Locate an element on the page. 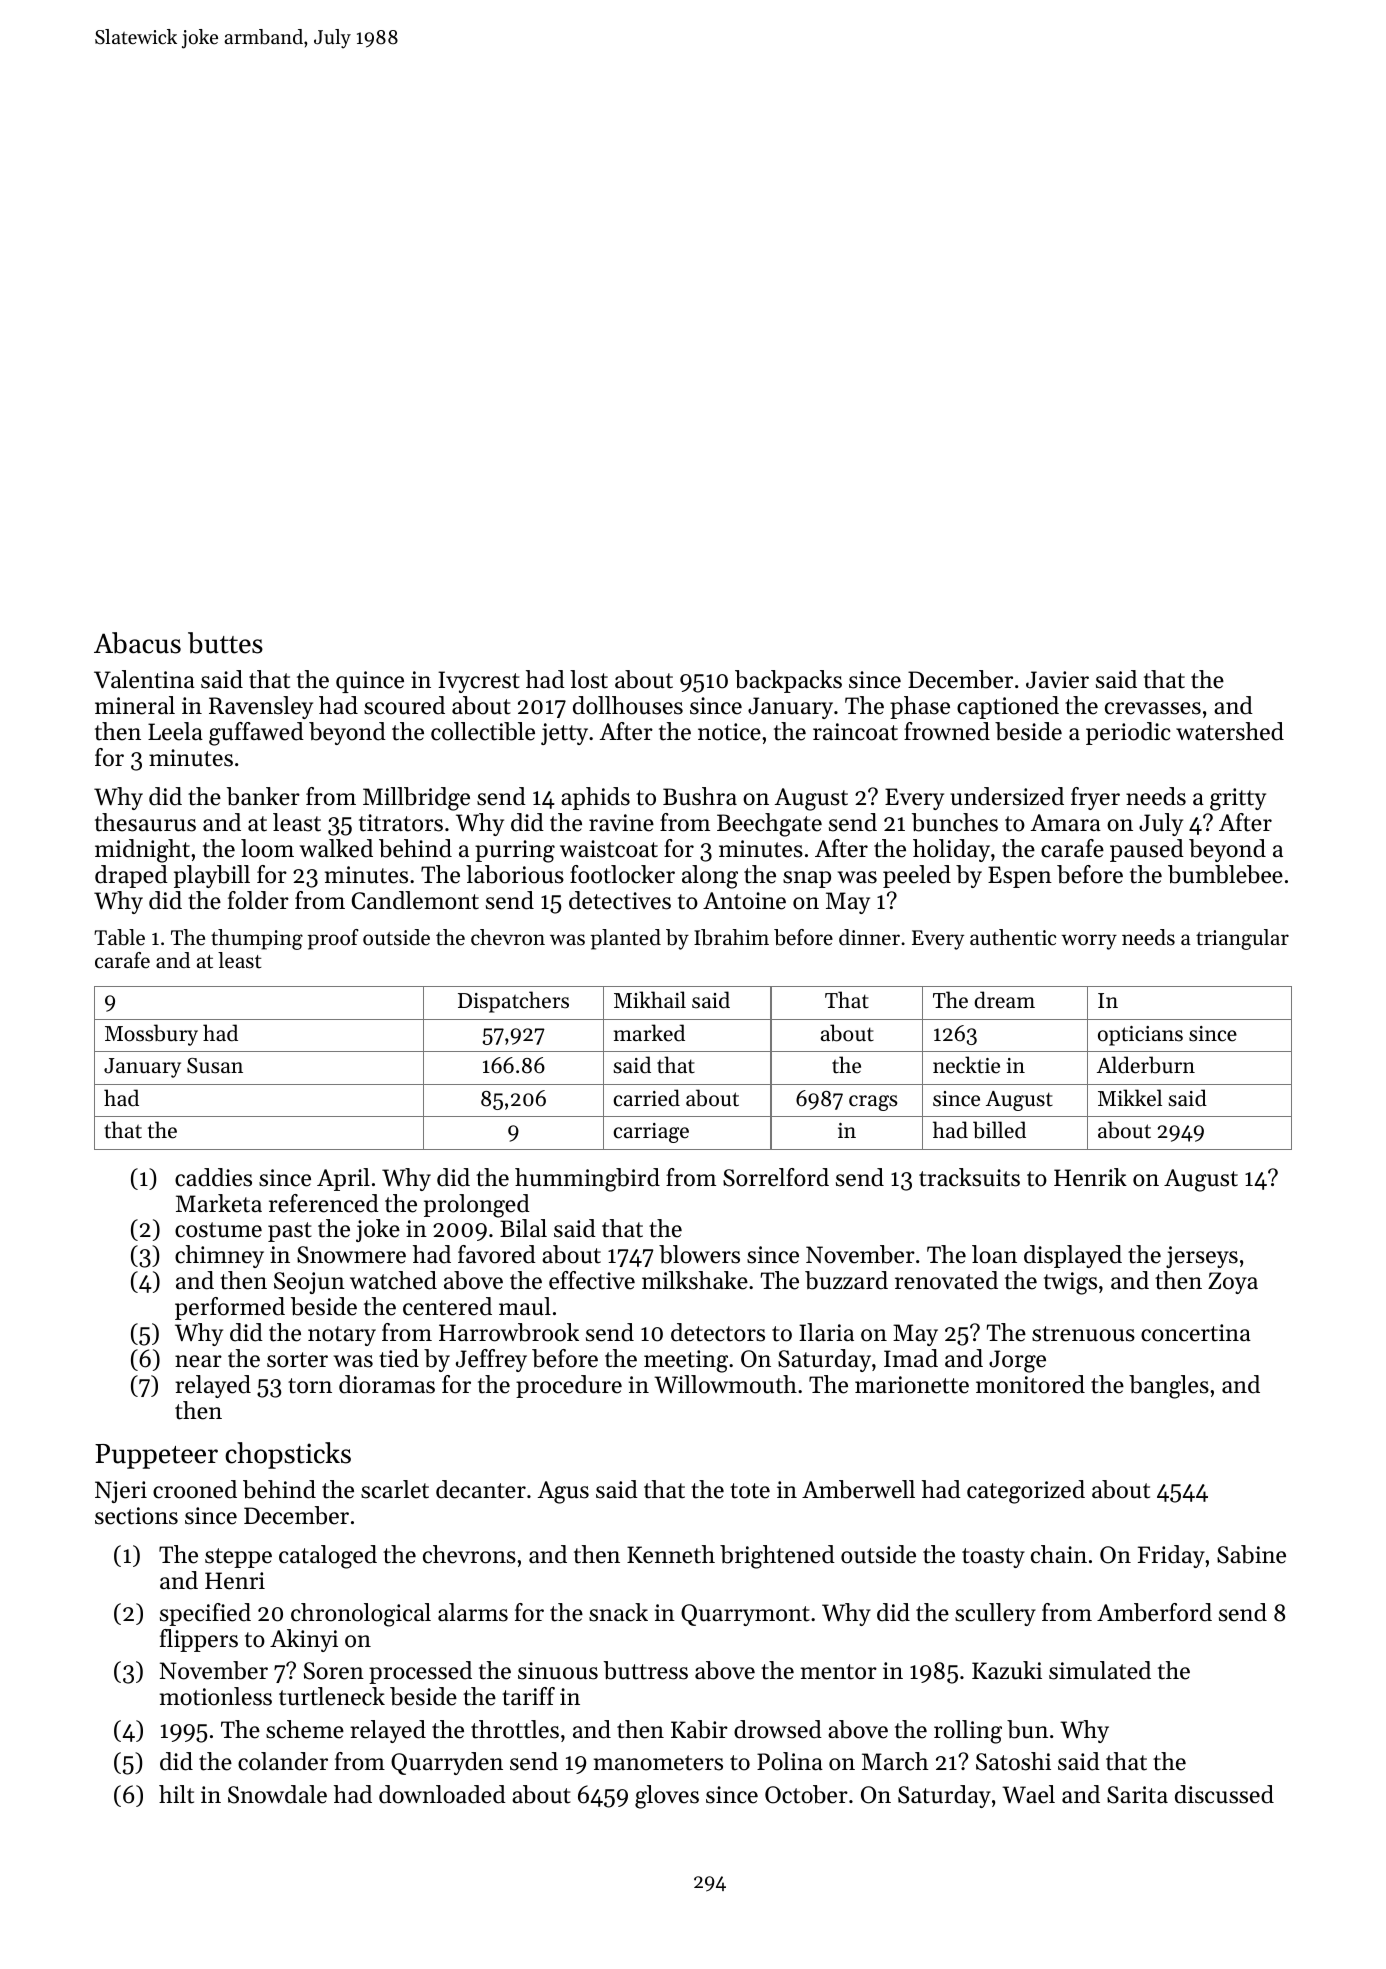 The width and height of the document is (1386, 1969). Snowdale is located at coordinates (277, 1794).
